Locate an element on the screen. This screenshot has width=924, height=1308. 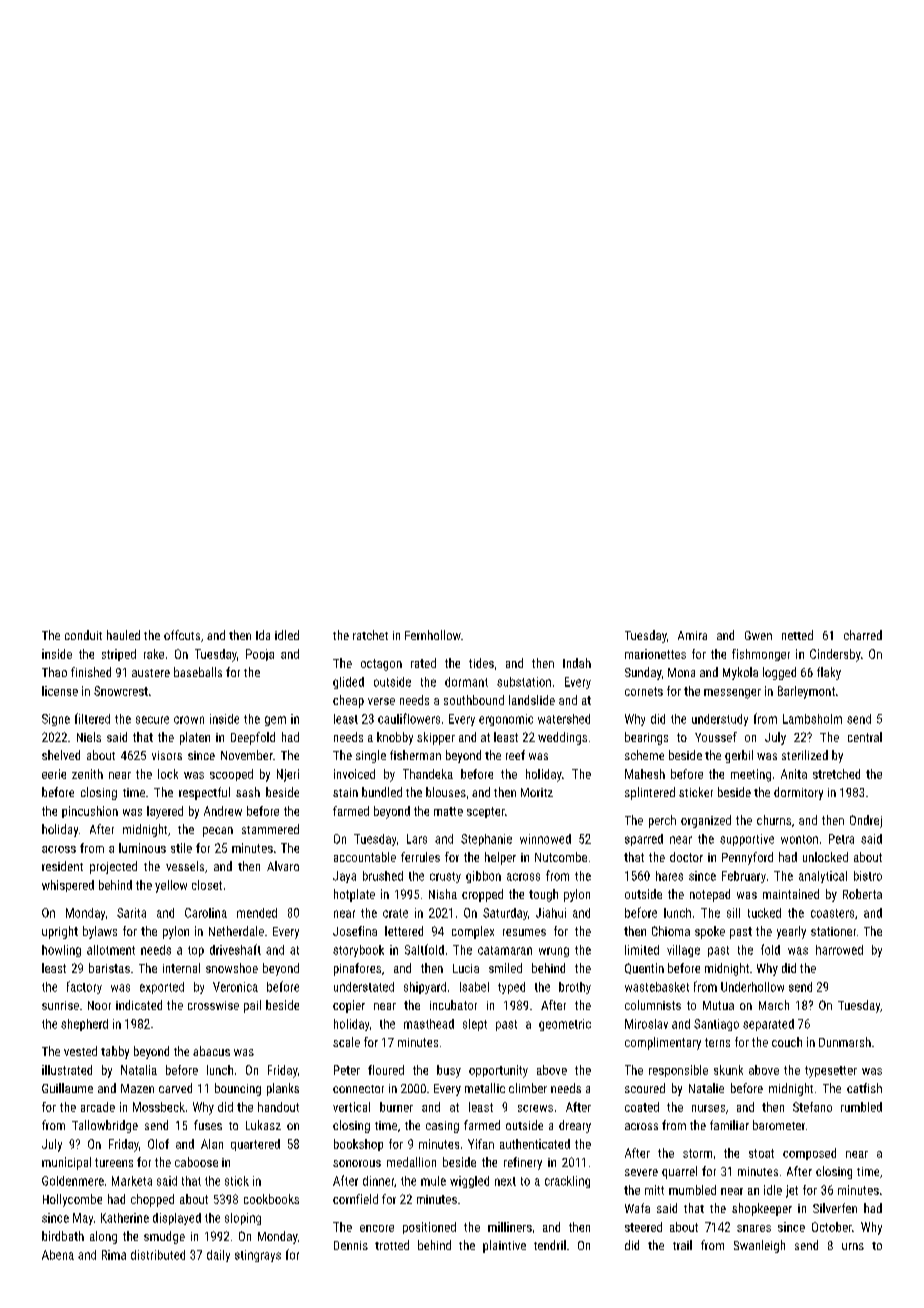
familiar is located at coordinates (729, 1125).
